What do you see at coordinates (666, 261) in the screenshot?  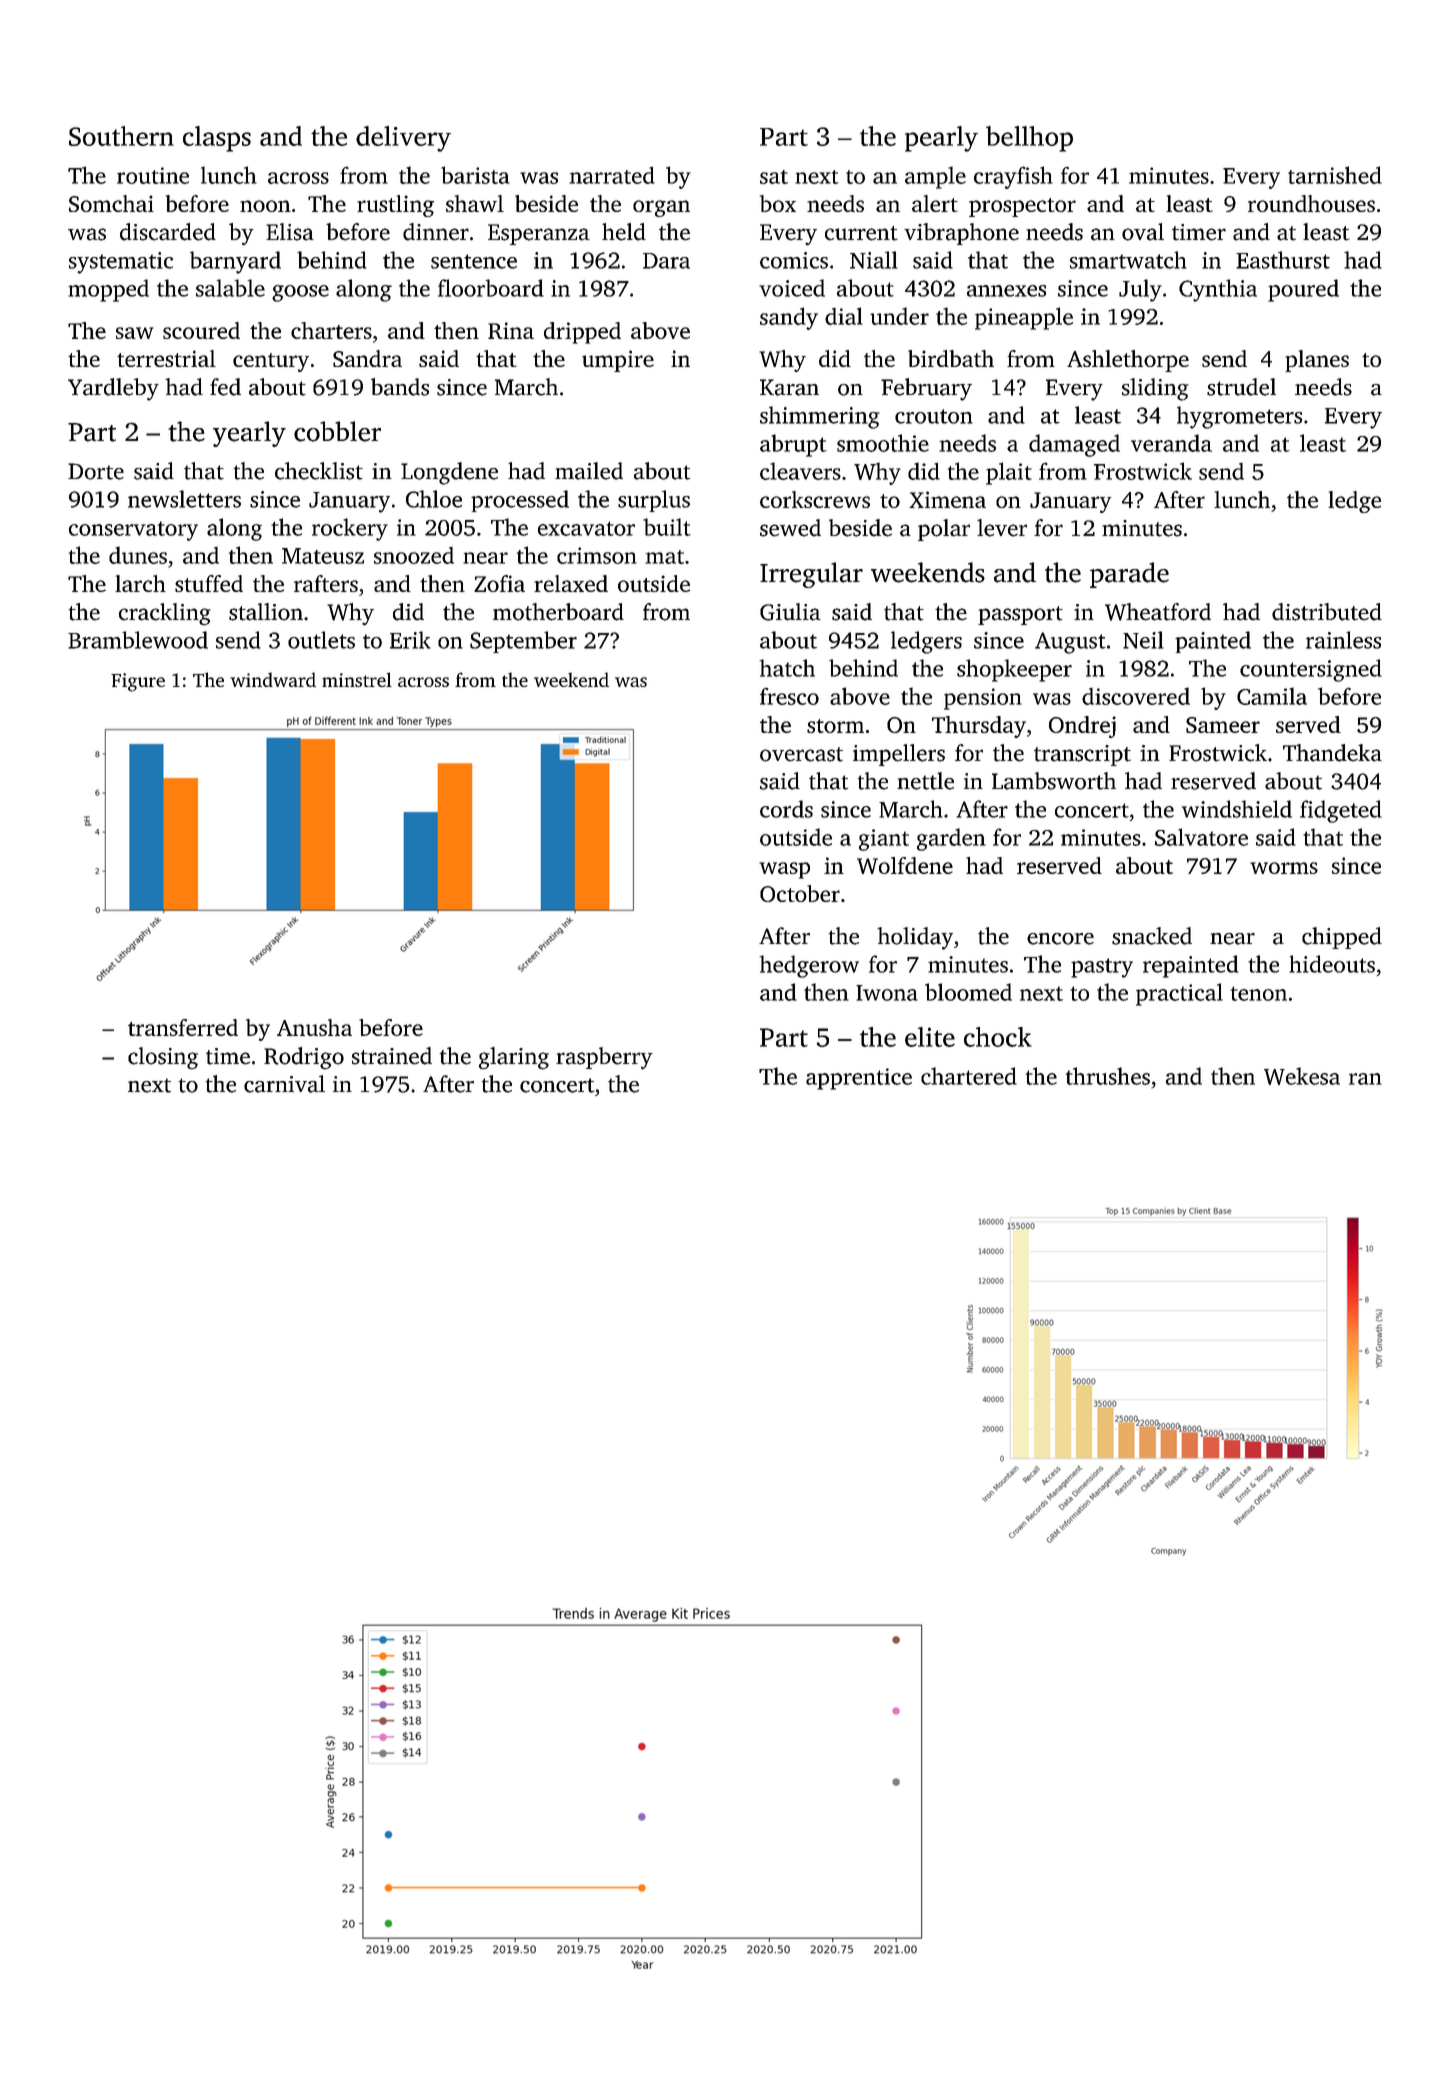 I see `Dara` at bounding box center [666, 261].
